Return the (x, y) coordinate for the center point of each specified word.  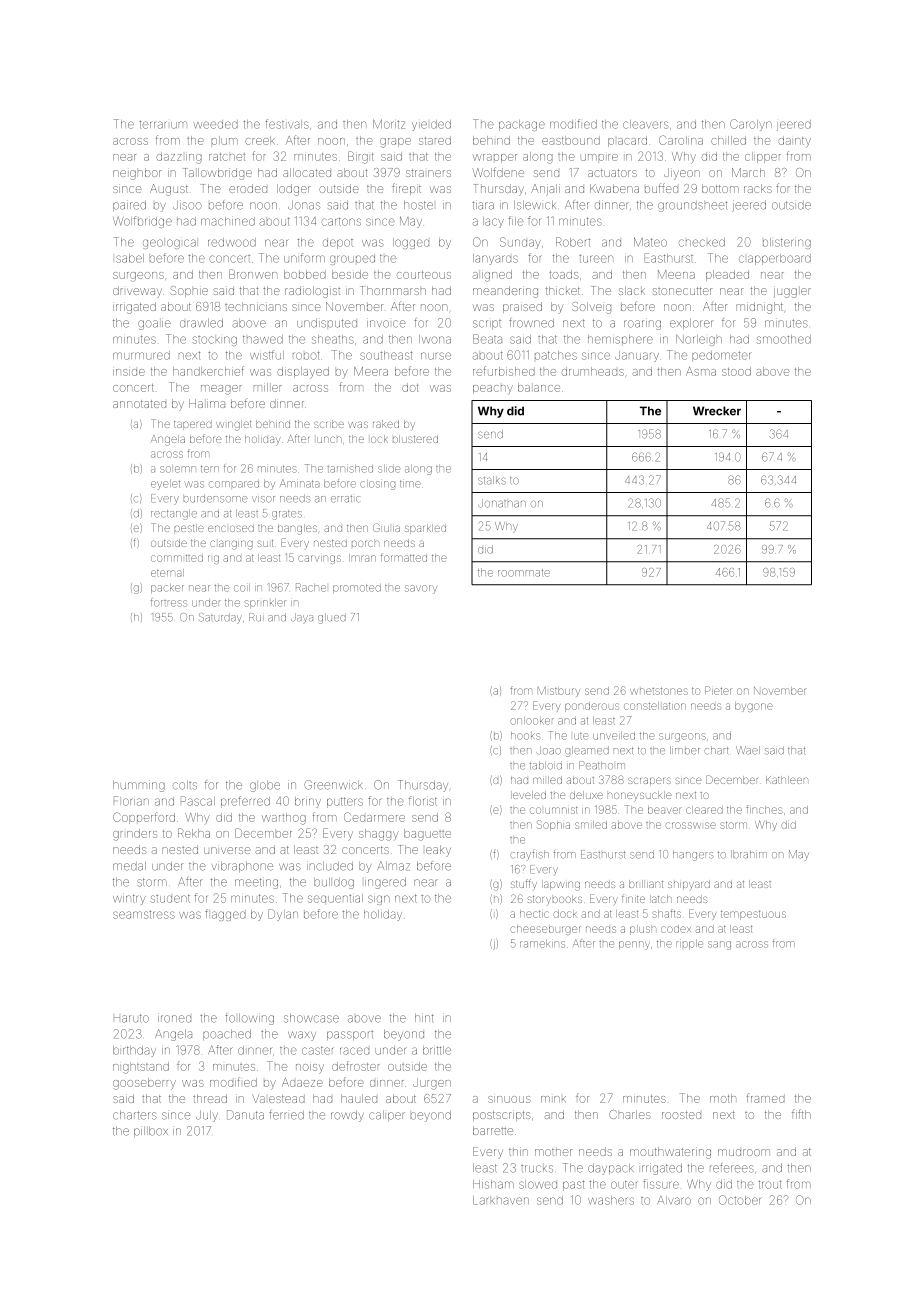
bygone (754, 707)
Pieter (718, 690)
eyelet (165, 485)
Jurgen (432, 1084)
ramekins (542, 944)
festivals (287, 124)
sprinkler (265, 603)
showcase (311, 1018)
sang (719, 945)
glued (332, 618)
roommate (524, 573)
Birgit (361, 157)
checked (702, 242)
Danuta (245, 1115)
